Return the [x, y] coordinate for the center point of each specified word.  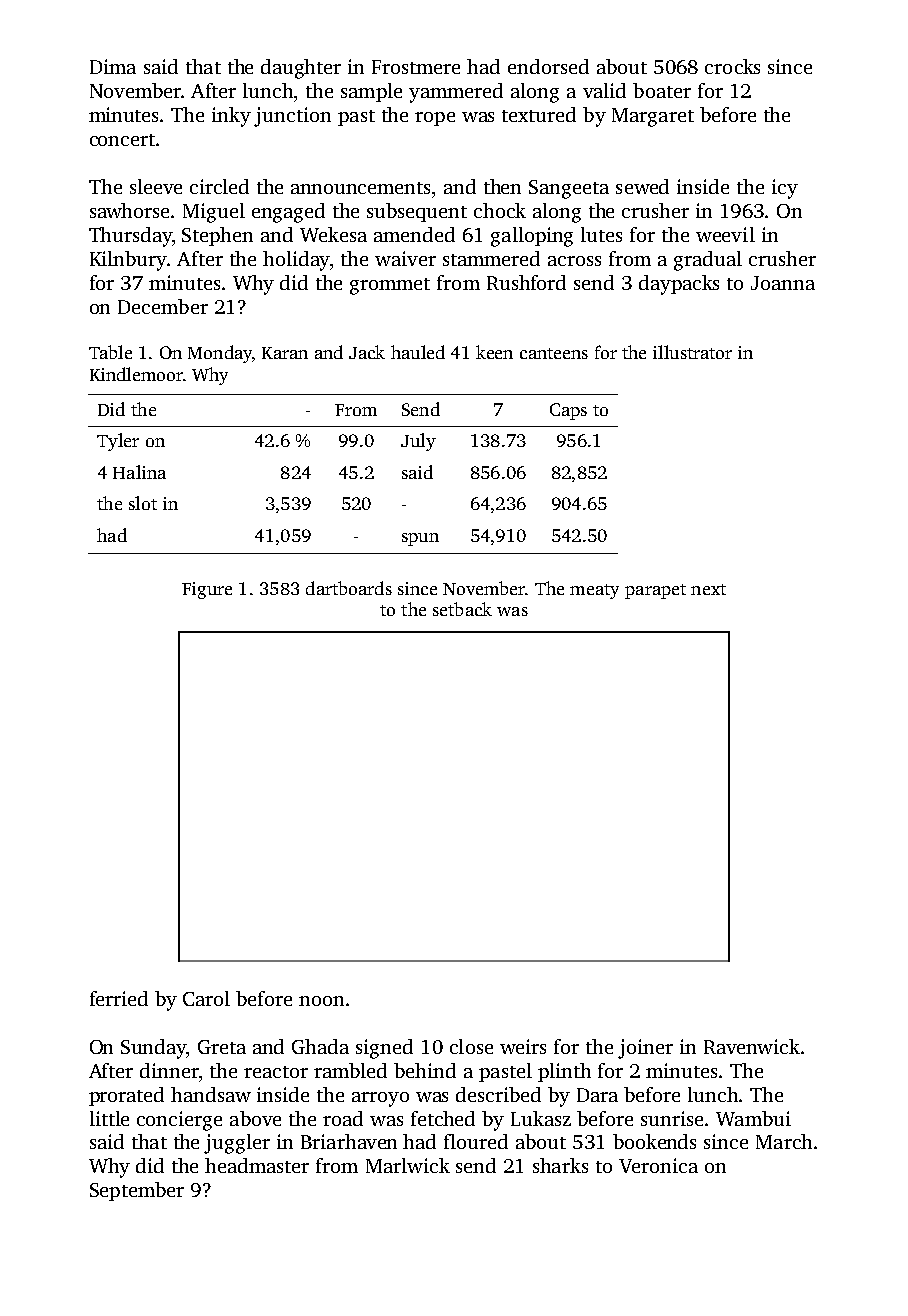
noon [321, 1001]
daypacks [679, 285]
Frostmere [416, 67]
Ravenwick [752, 1046]
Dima [113, 66]
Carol [206, 998]
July [418, 442]
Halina [139, 472]
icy [785, 189]
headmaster [257, 1165]
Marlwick [408, 1165]
